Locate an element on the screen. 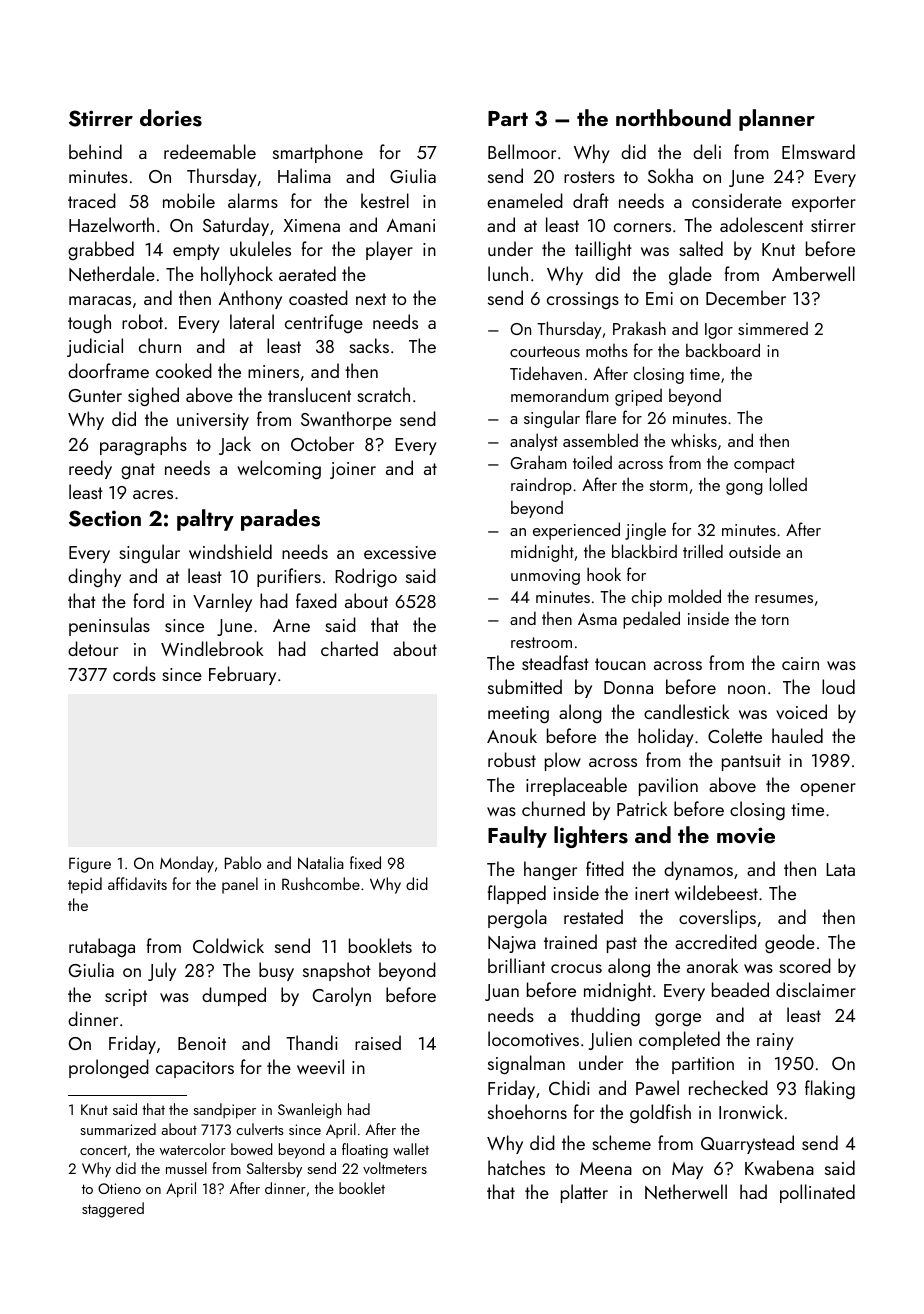 The width and height of the screenshot is (924, 1314). staggered is located at coordinates (113, 1210).
